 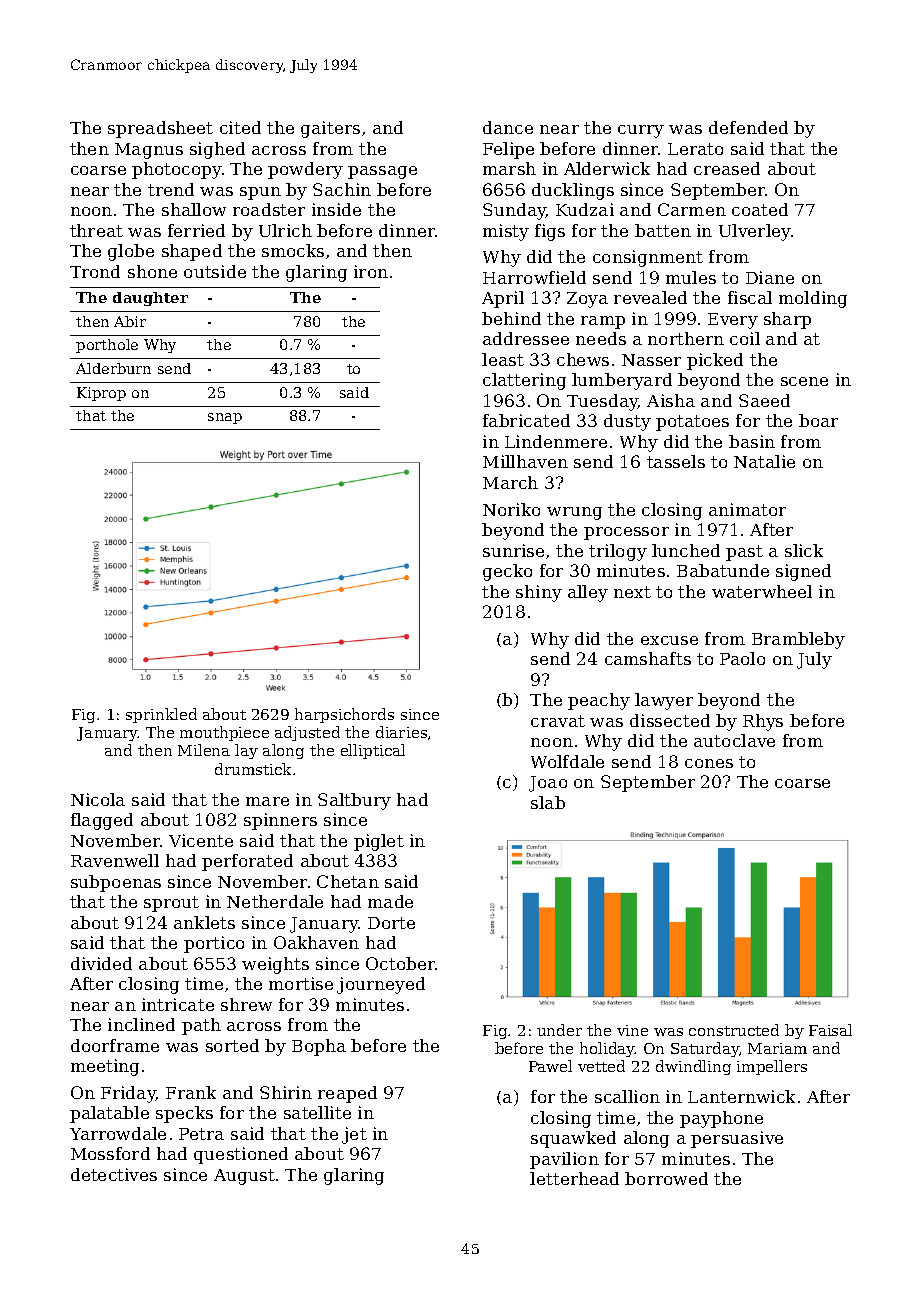 What do you see at coordinates (115, 860) in the document?
I see `Ravenwell` at bounding box center [115, 860].
